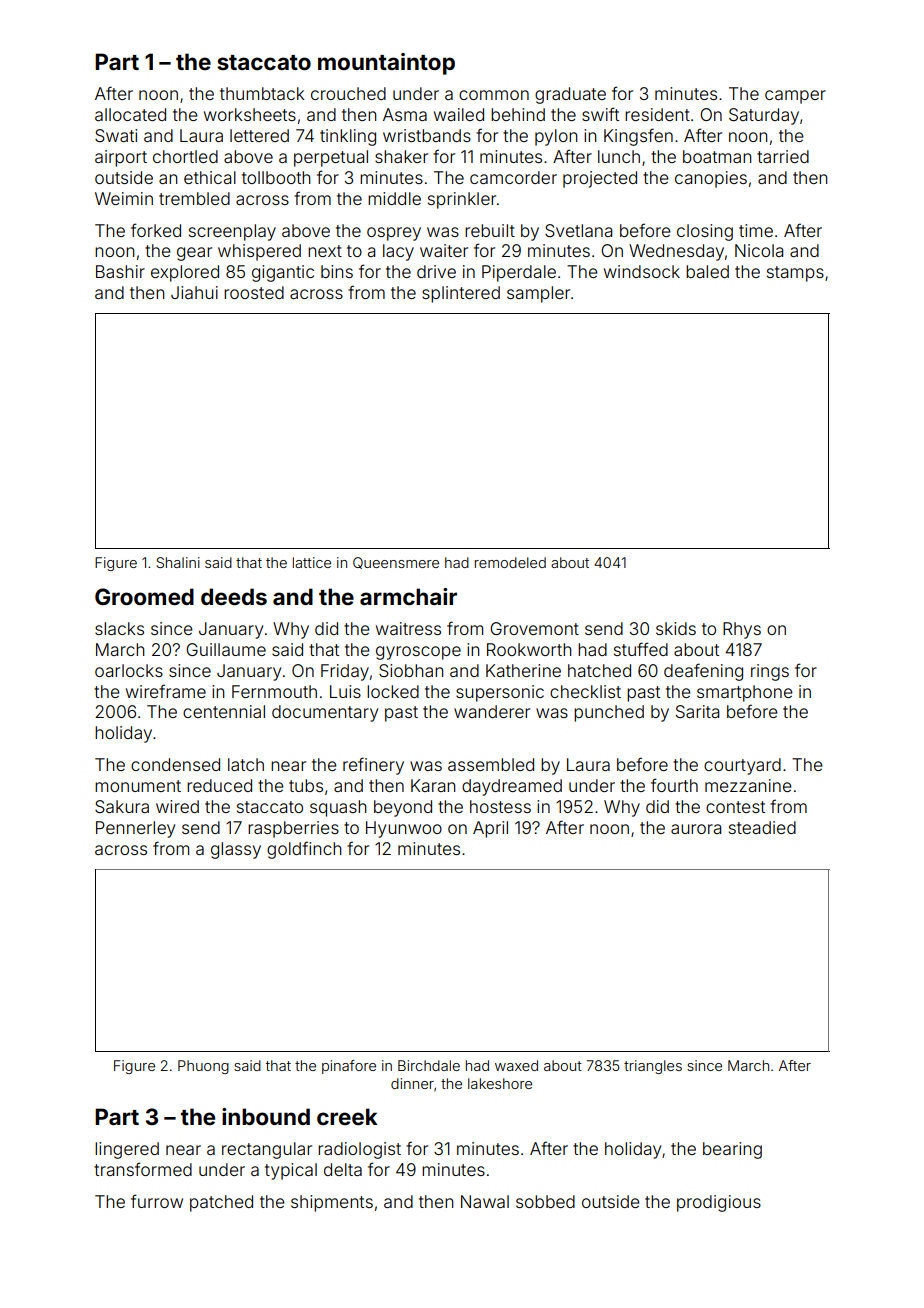 The height and width of the screenshot is (1308, 924). I want to click on gyroscope, so click(418, 653).
